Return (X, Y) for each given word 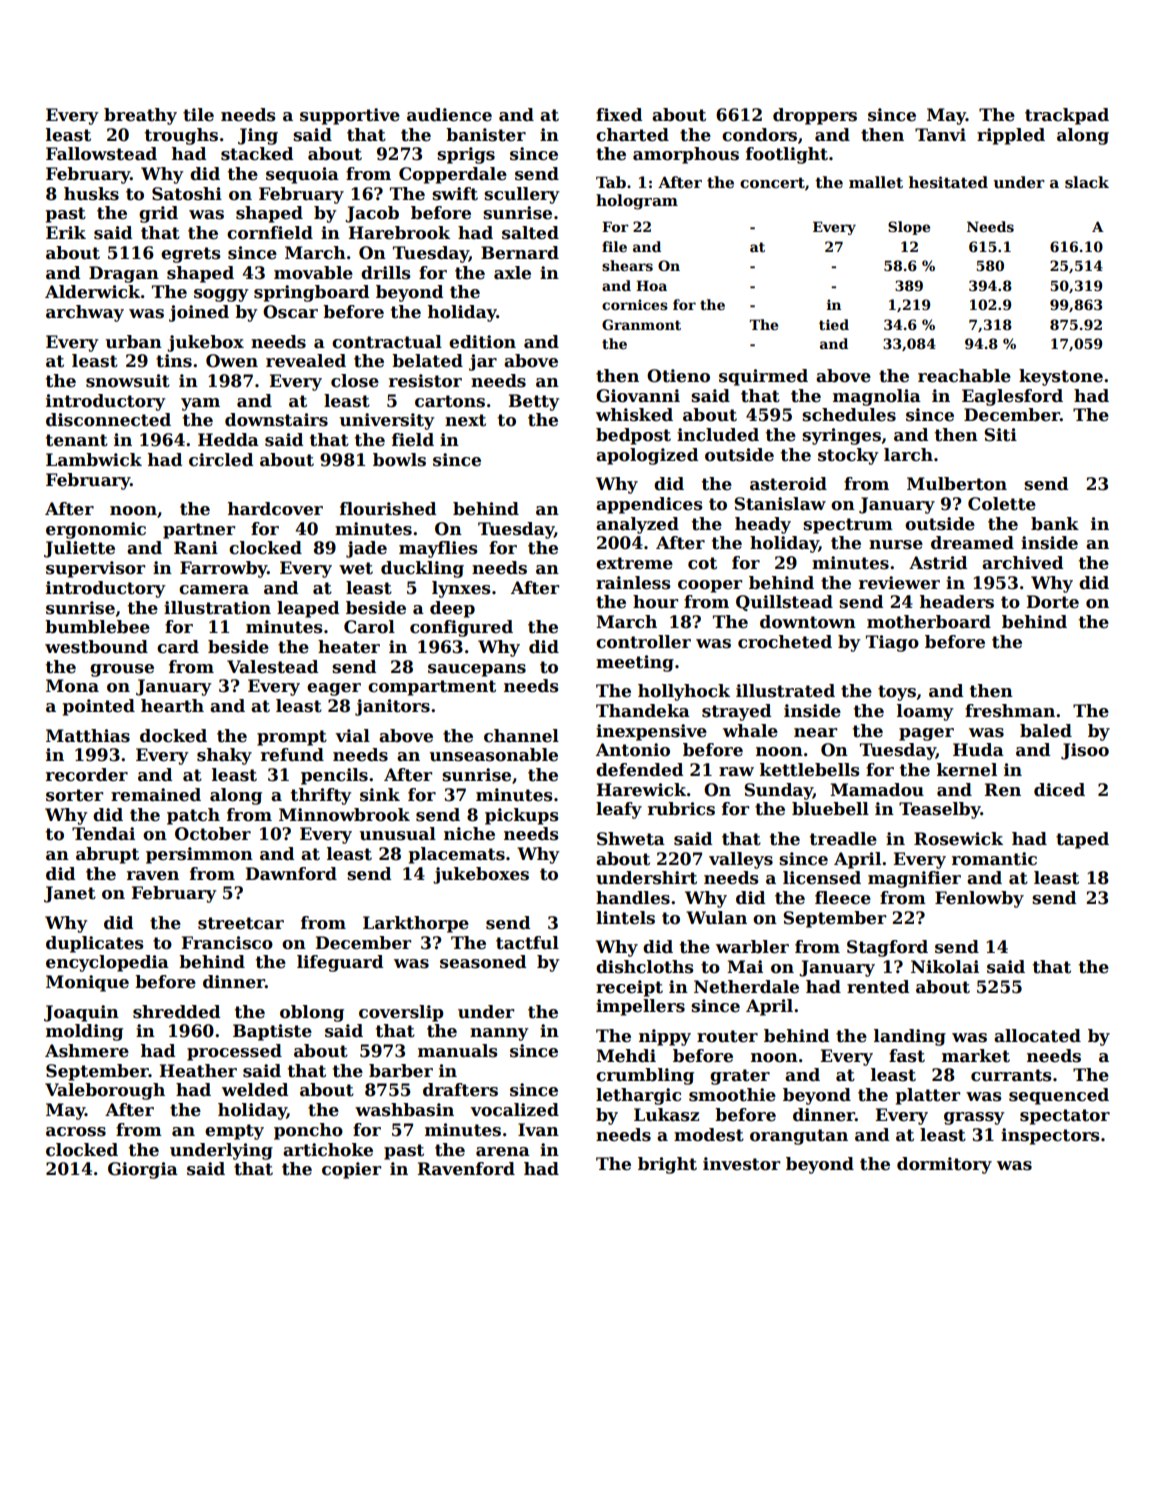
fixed (619, 115)
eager (334, 689)
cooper (710, 586)
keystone (1061, 377)
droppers (815, 116)
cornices (635, 304)
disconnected (108, 420)
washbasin (404, 1110)
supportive (350, 116)
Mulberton (957, 484)
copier (351, 1170)
